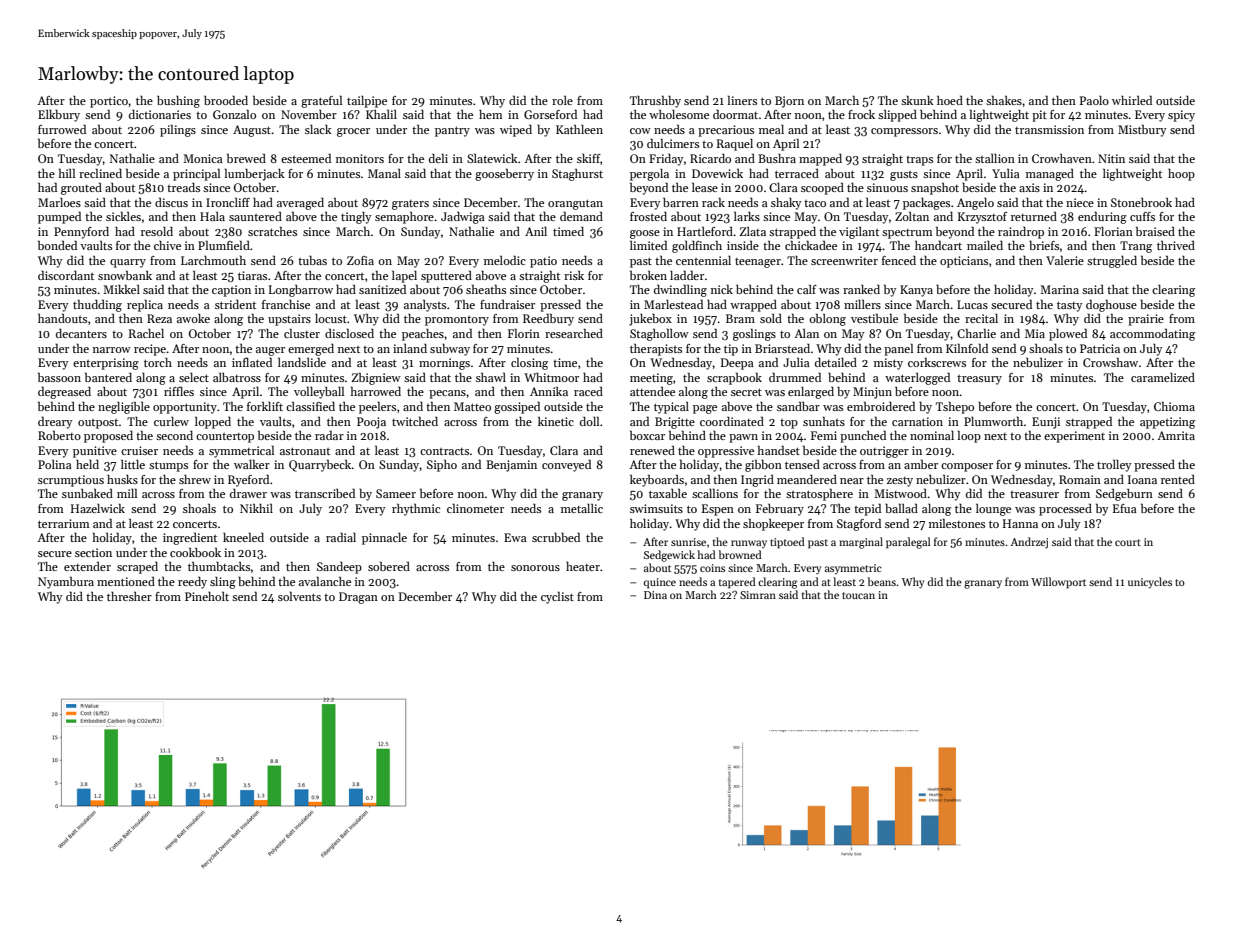  Describe the element at coordinates (358, 598) in the screenshot. I see `Dragan` at that location.
